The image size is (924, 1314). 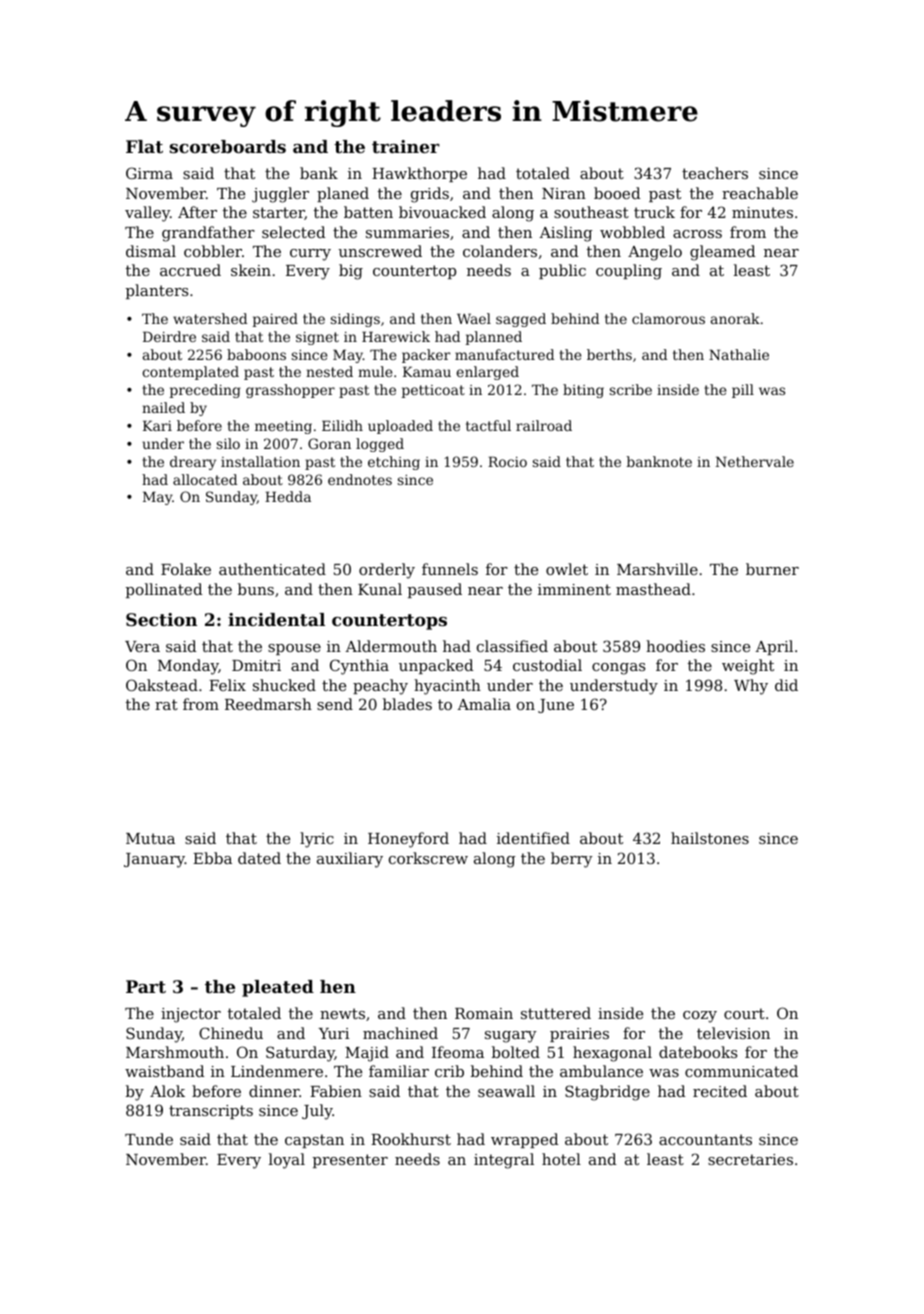 What do you see at coordinates (151, 251) in the screenshot?
I see `dismal` at bounding box center [151, 251].
